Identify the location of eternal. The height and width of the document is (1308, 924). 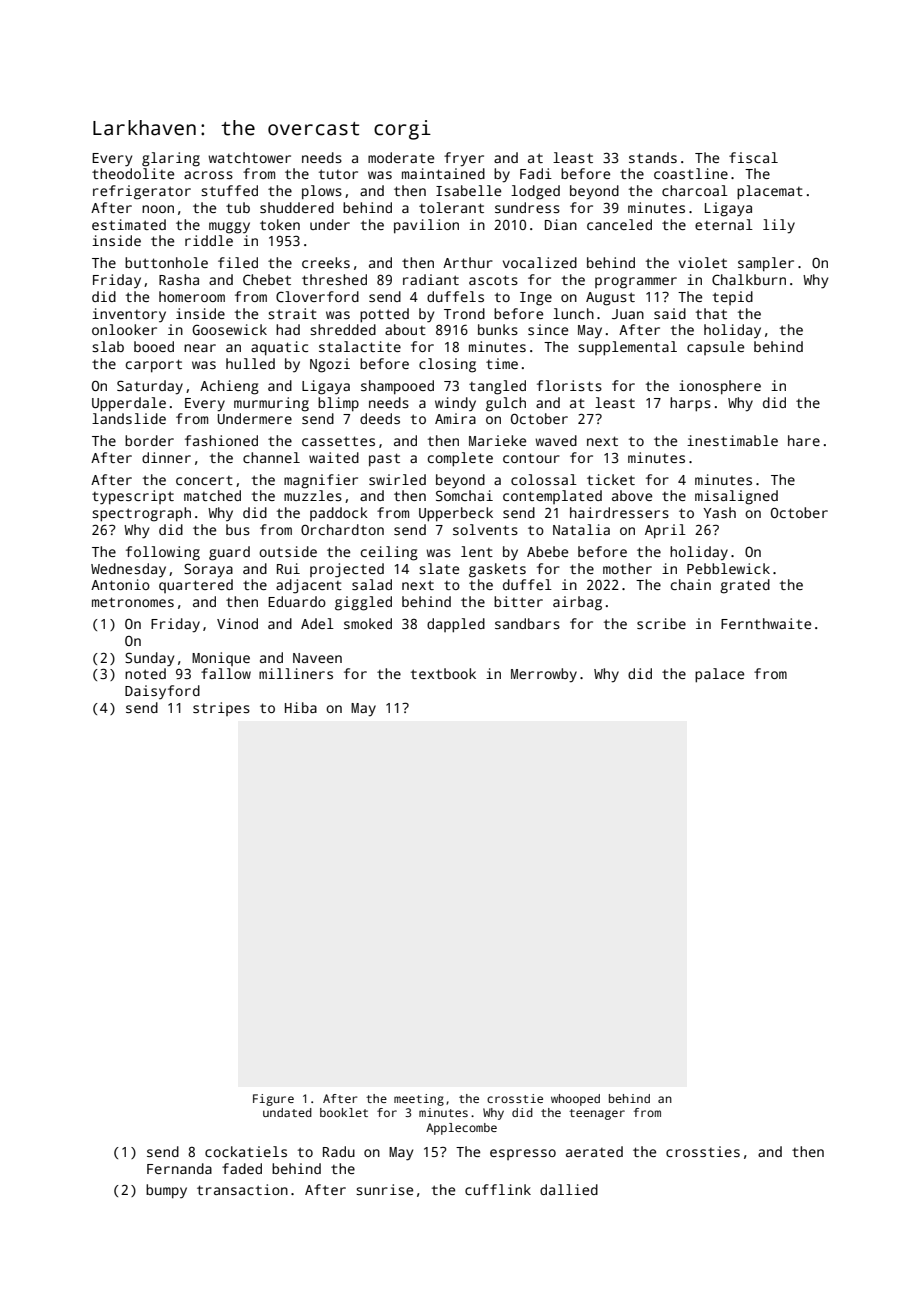
(724, 224).
